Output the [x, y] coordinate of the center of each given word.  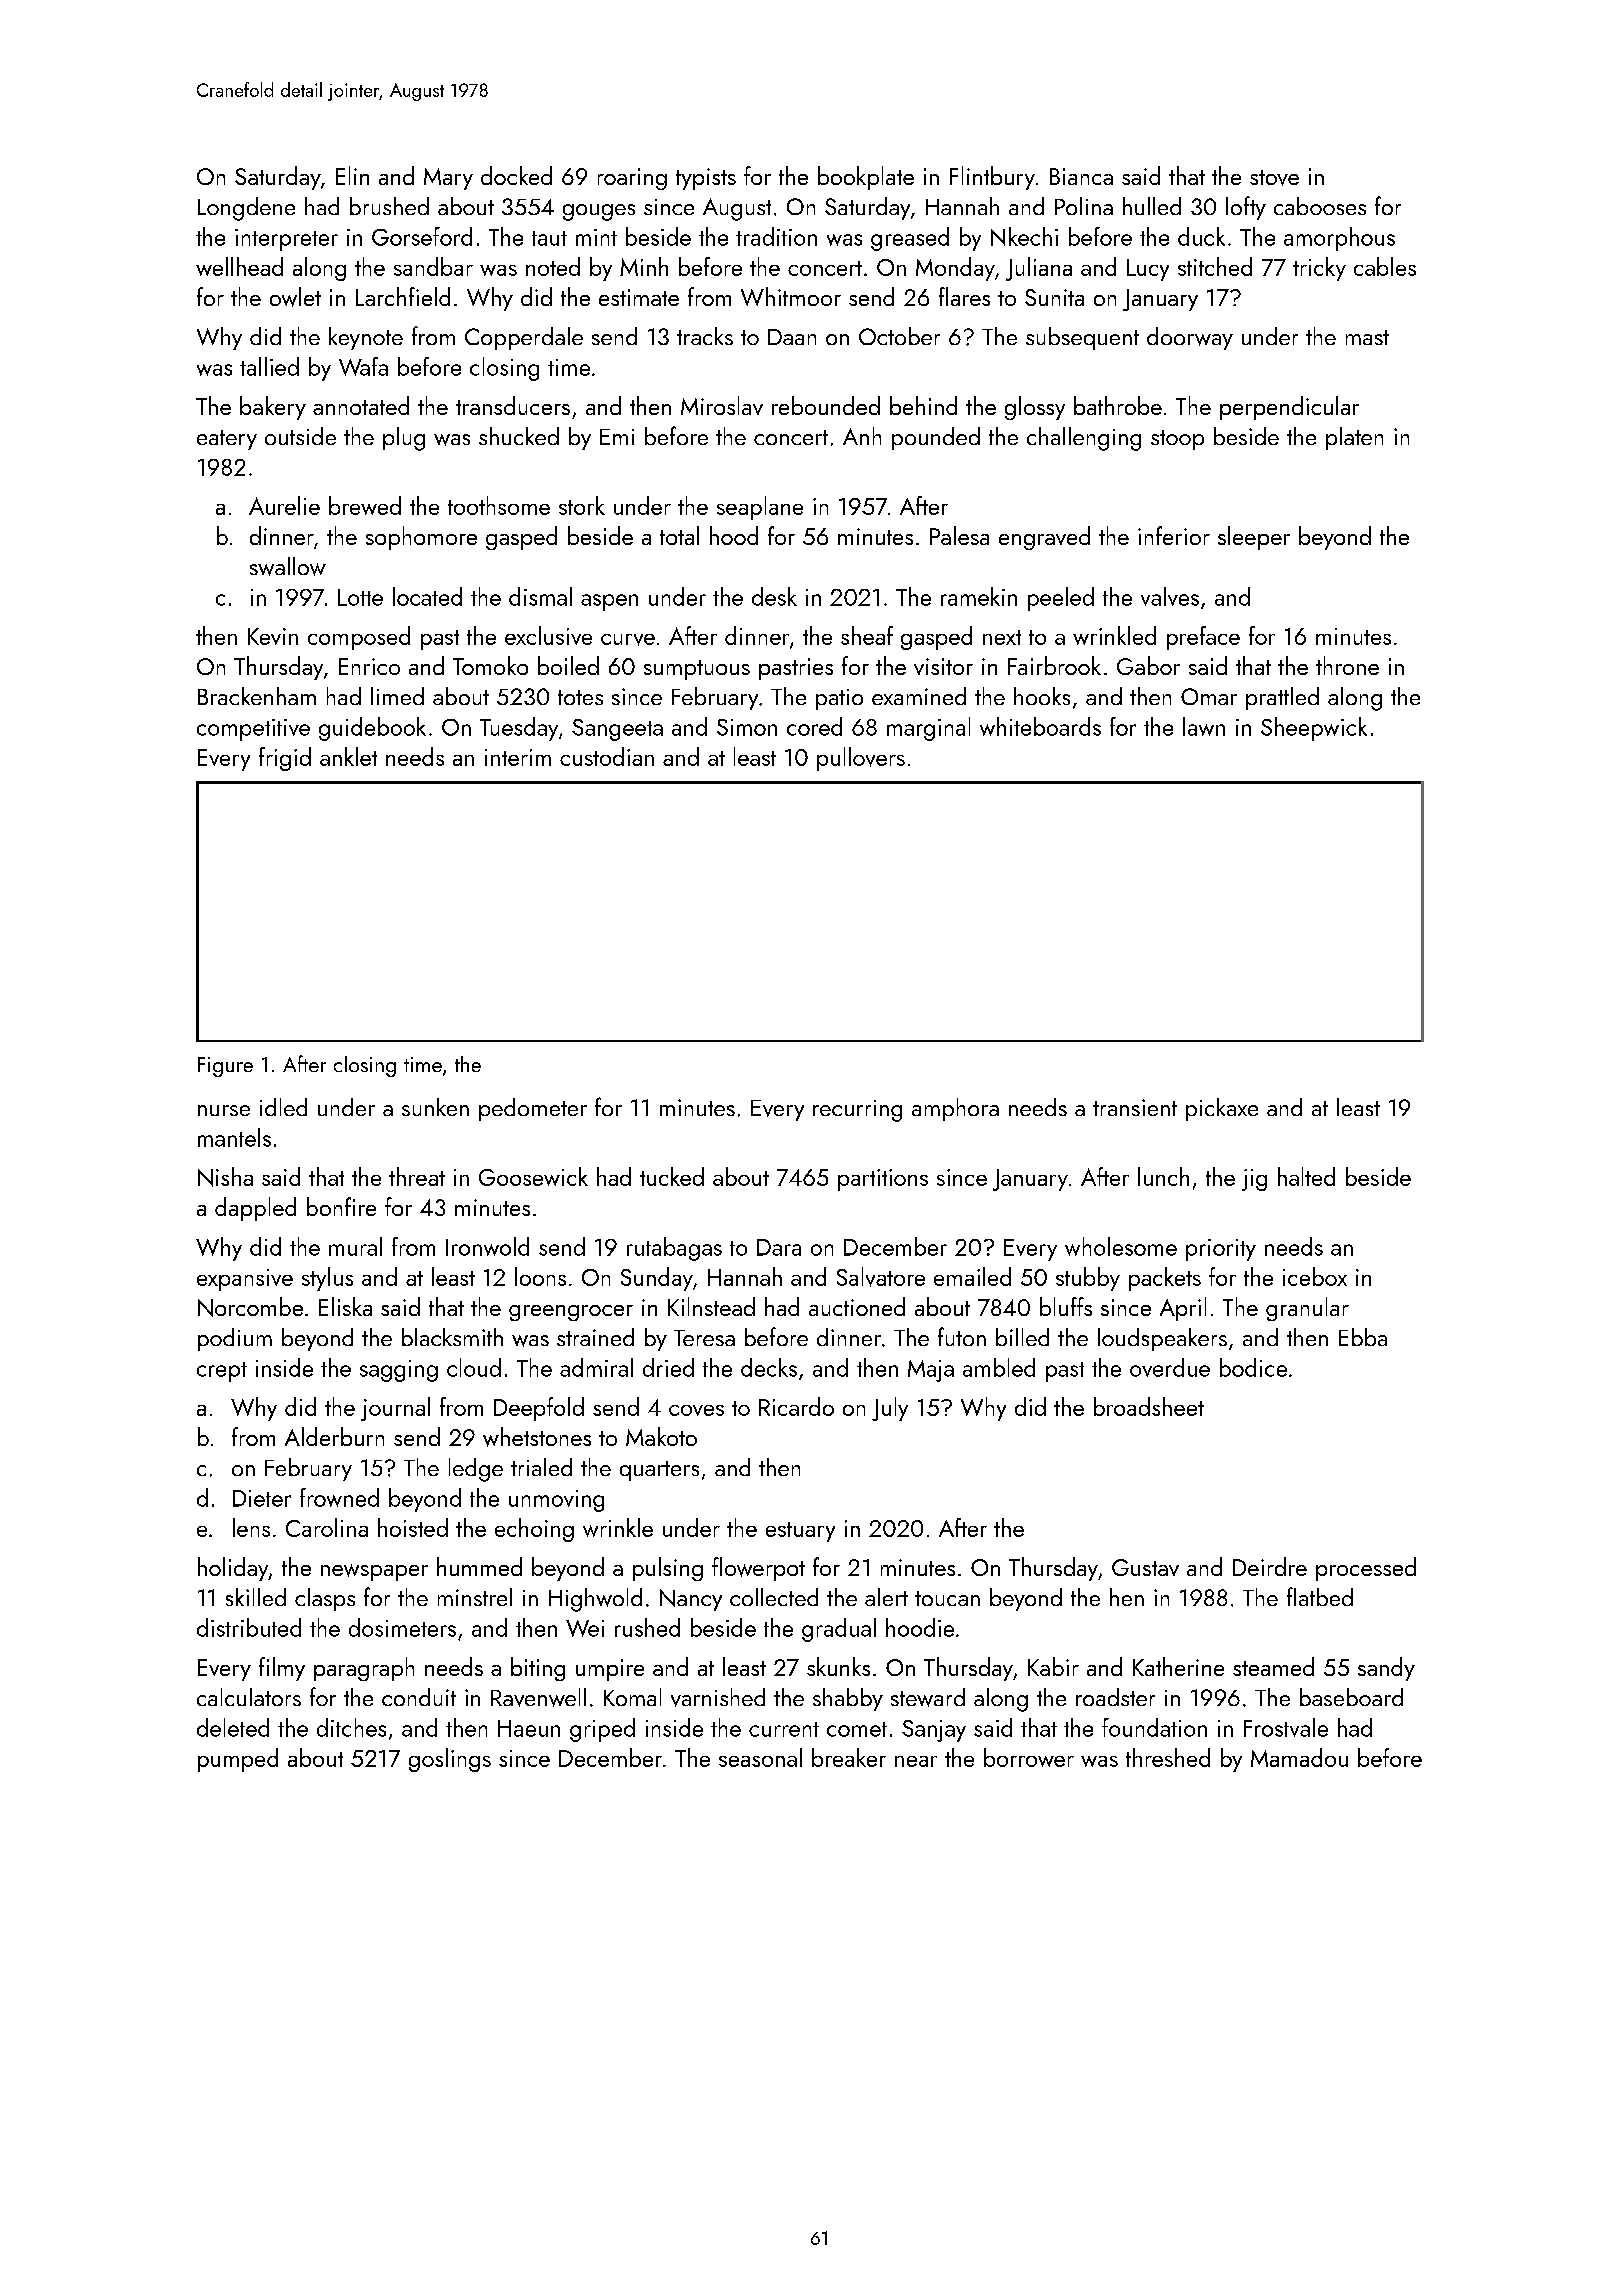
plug [404, 439]
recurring [857, 1111]
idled [283, 1107]
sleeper [1254, 538]
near [916, 1761]
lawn [1204, 726]
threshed [1168, 1757]
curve [628, 640]
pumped [238, 1760]
